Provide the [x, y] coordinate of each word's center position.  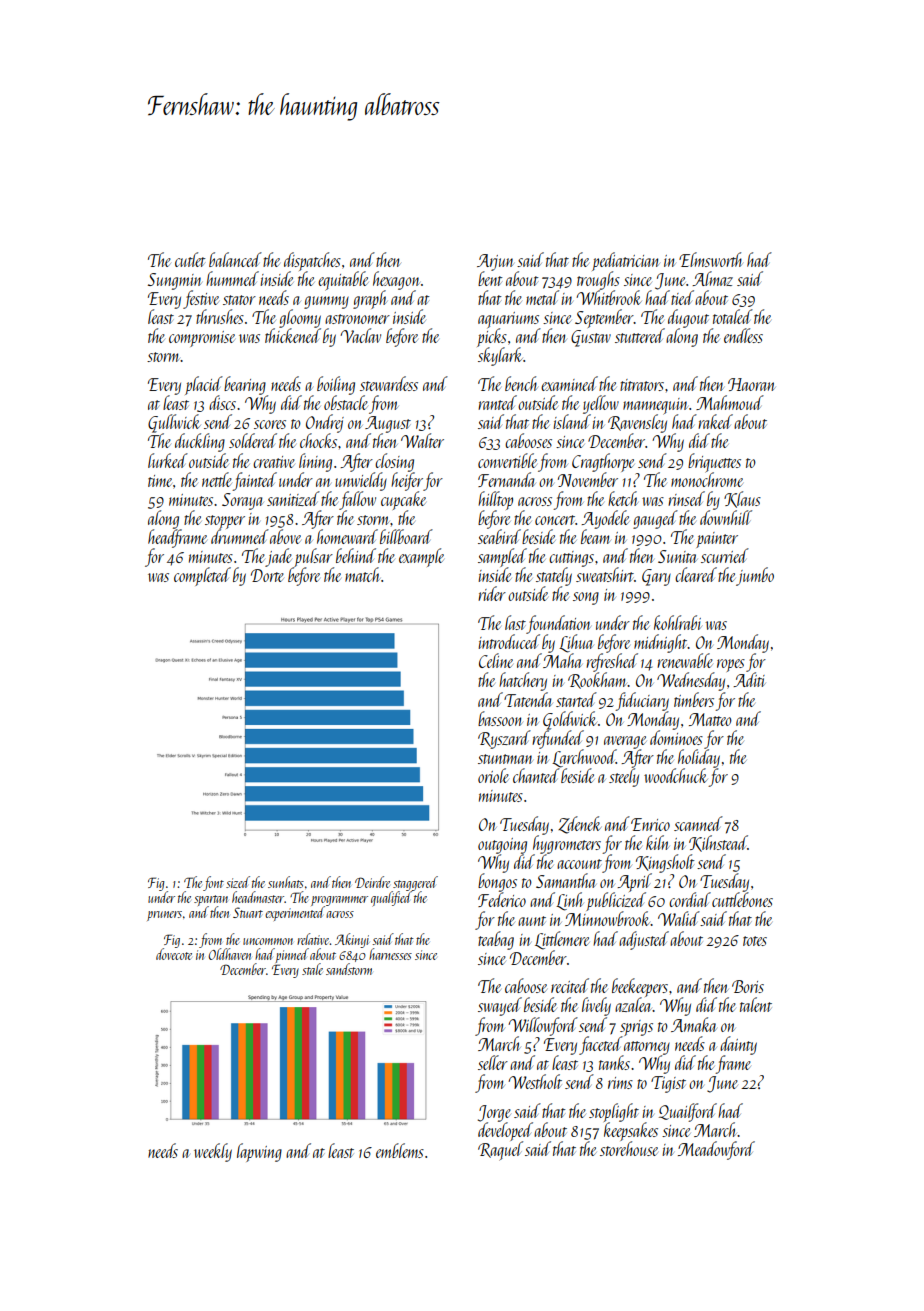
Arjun [495, 262]
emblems [400, 1150]
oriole [493, 775]
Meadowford [716, 1150]
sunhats [286, 882]
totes [755, 941]
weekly [213, 1152]
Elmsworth [710, 259]
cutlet [190, 259]
